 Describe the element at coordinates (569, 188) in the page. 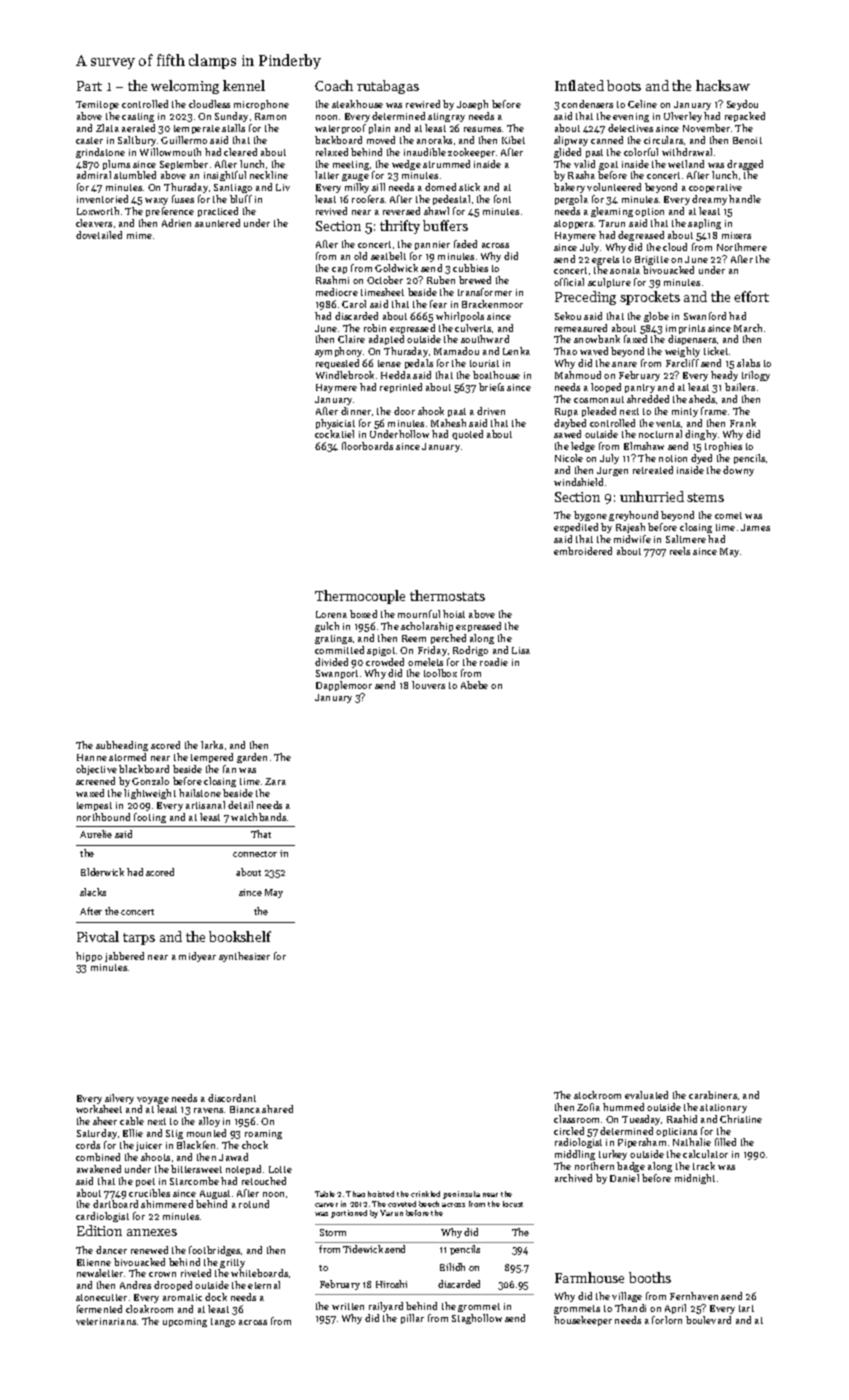

I see `bakery` at that location.
